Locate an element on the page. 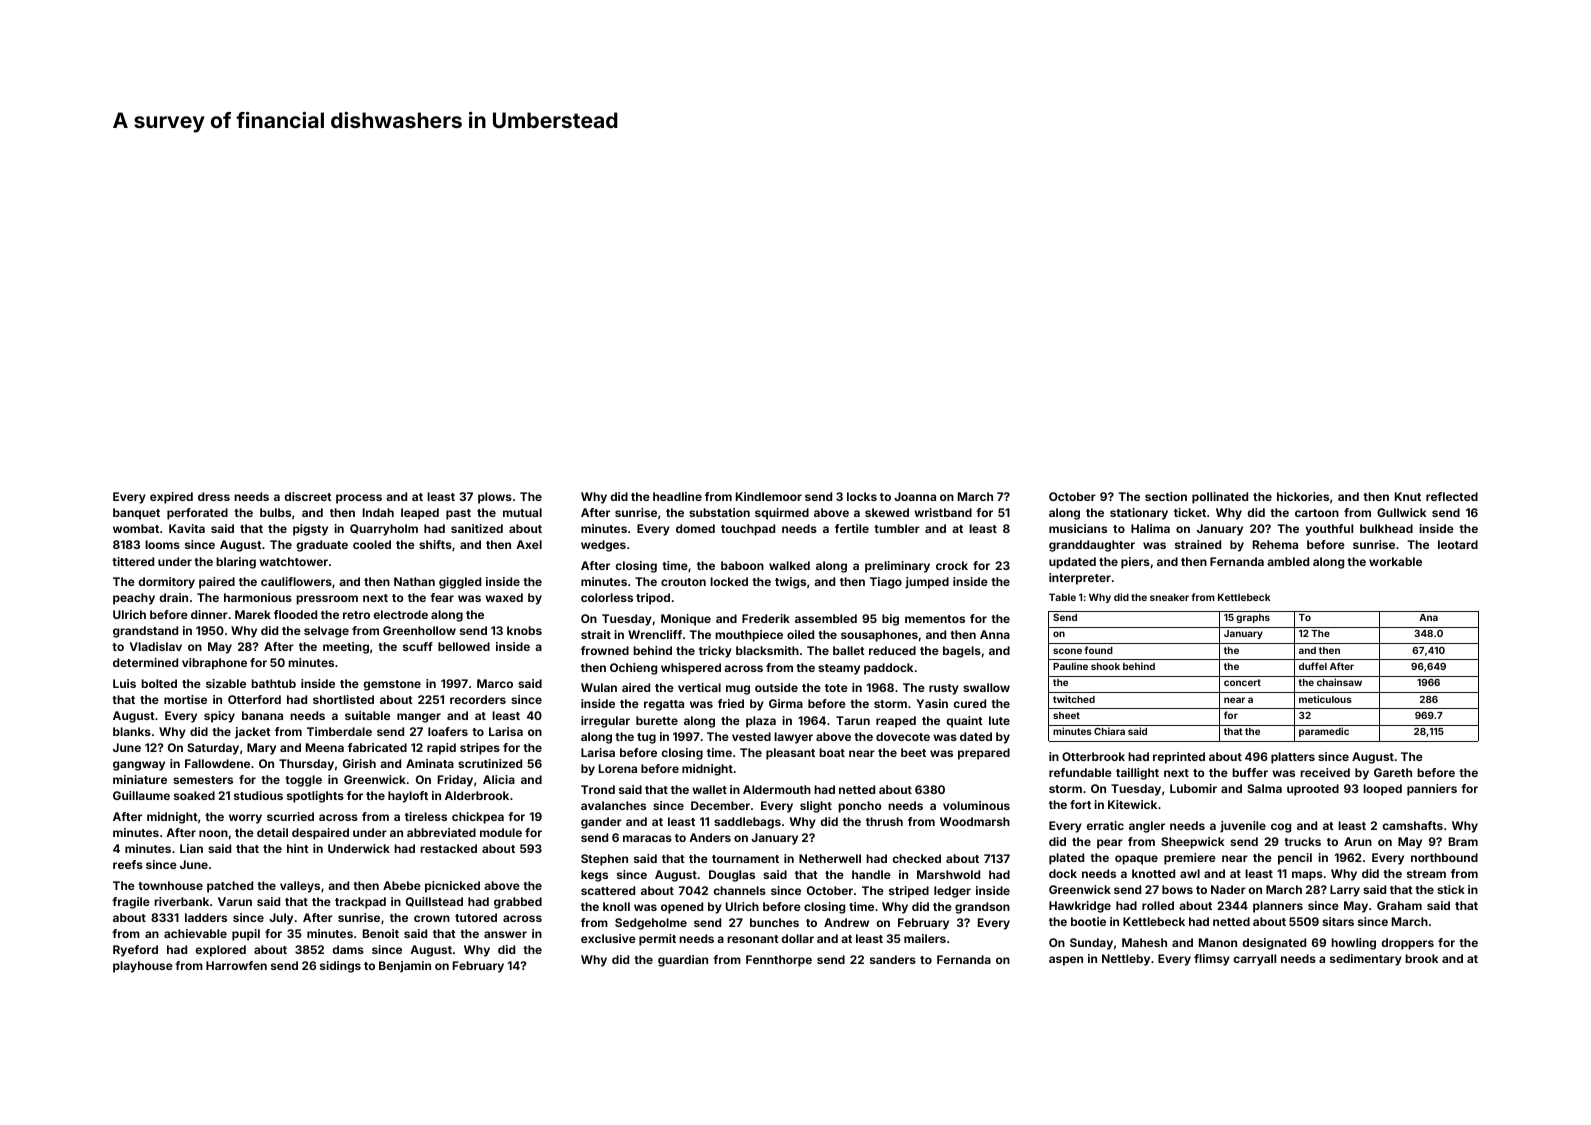 Image resolution: width=1591 pixels, height=1125 pixels. plows is located at coordinates (495, 498).
